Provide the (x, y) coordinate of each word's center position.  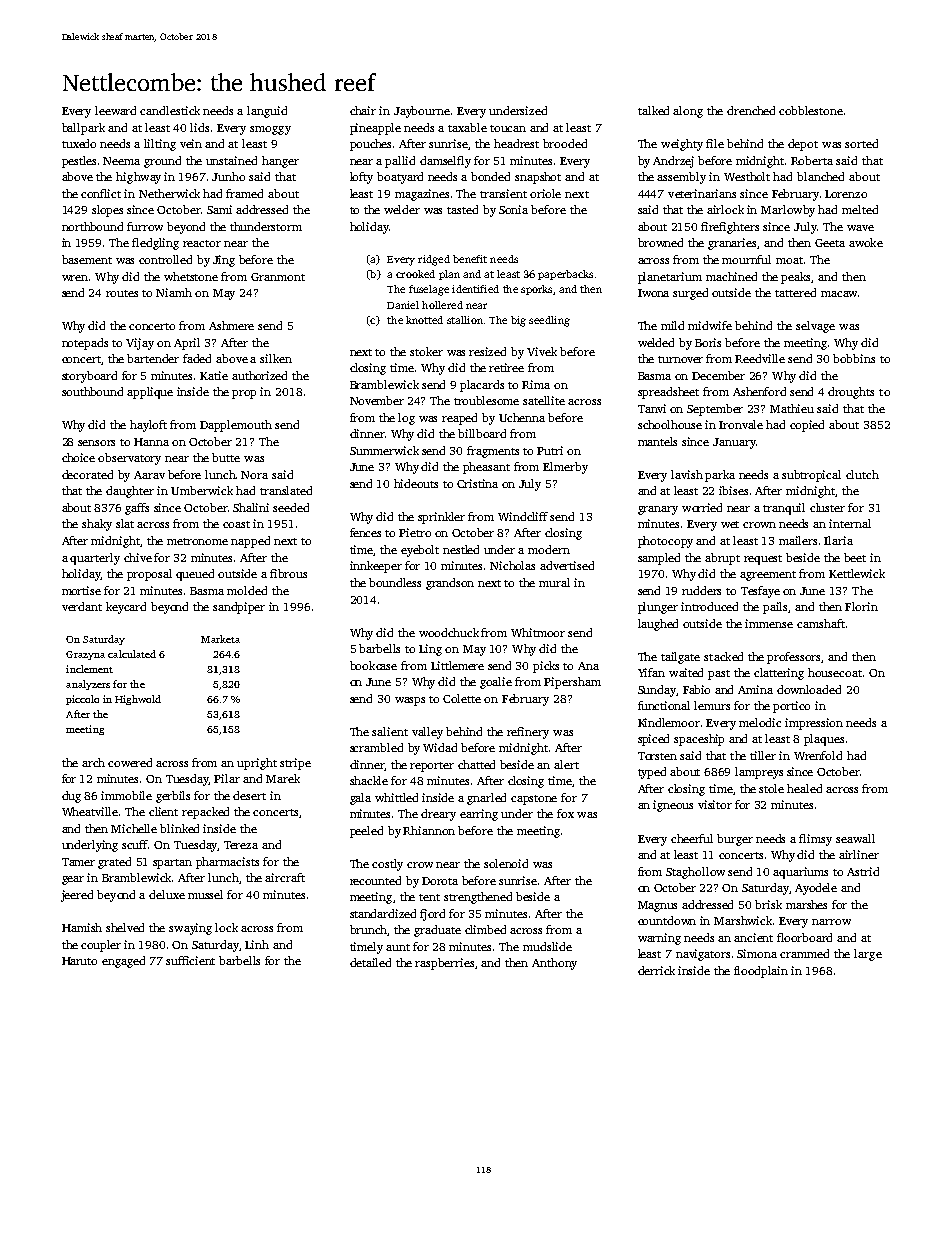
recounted (375, 880)
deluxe (167, 894)
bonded (490, 176)
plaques (824, 740)
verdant (82, 606)
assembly (681, 178)
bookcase (373, 665)
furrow (145, 226)
